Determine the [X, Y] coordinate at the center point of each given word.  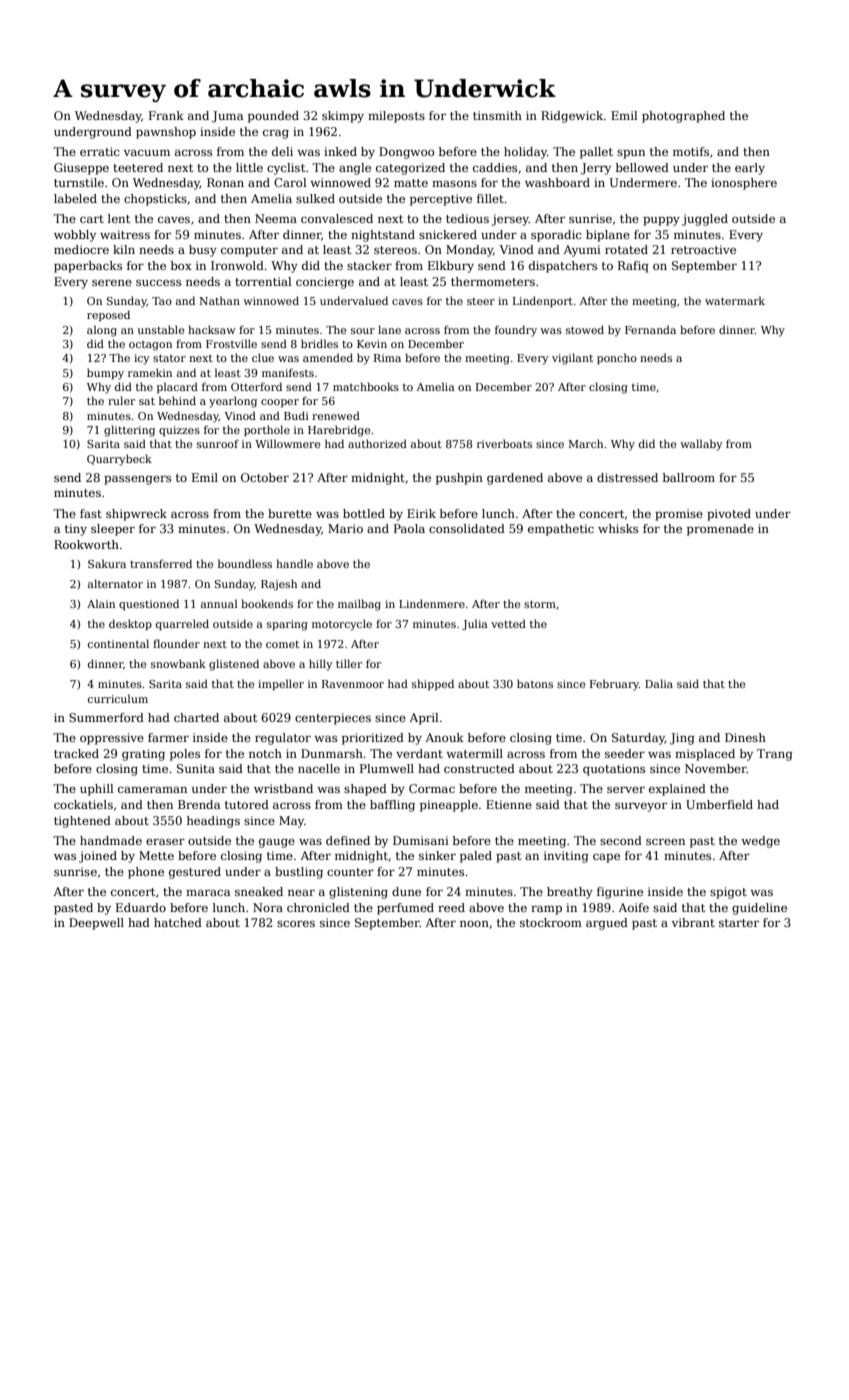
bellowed [642, 167]
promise [679, 515]
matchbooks [366, 386]
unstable [161, 329]
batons [535, 683]
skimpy [343, 117]
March [585, 443]
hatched [178, 922]
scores [296, 923]
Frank [166, 115]
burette [290, 513]
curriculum [118, 698]
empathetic [561, 530]
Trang [775, 755]
